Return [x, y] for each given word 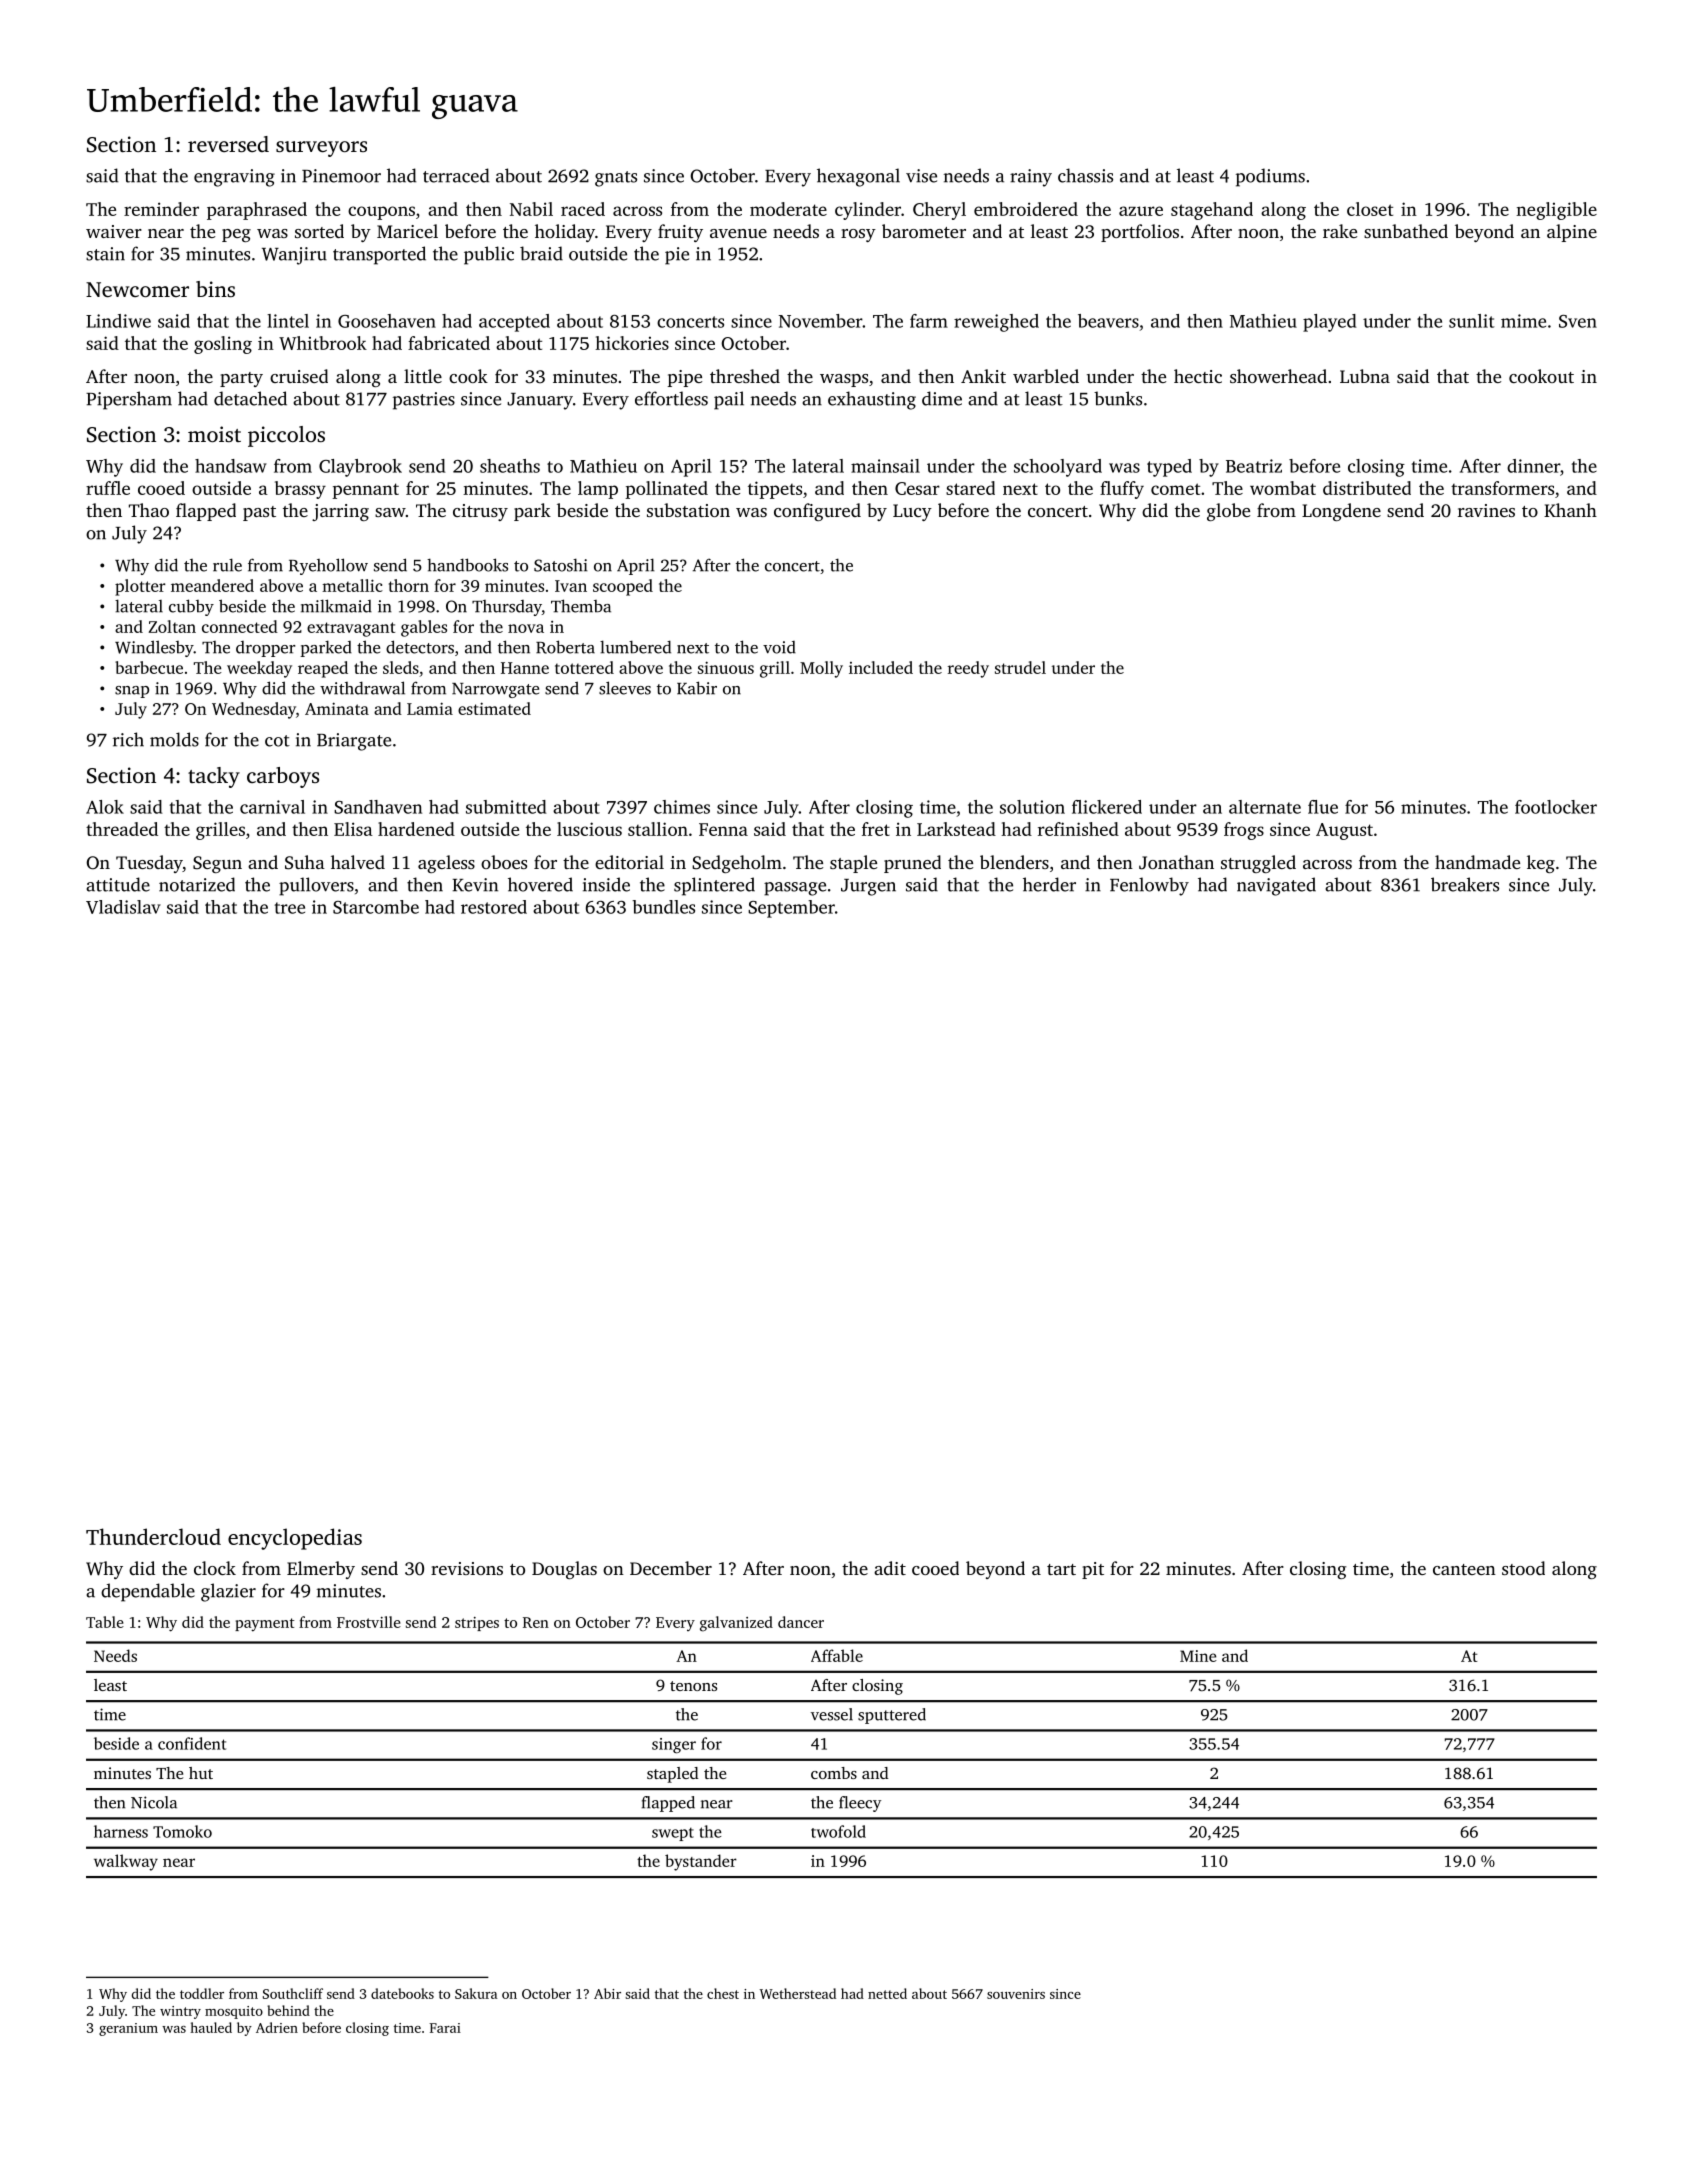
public [489, 255]
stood [1523, 1568]
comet [1175, 489]
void [779, 647]
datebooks [402, 1993]
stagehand [1212, 211]
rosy [858, 235]
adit [890, 1568]
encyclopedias [295, 1539]
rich [128, 739]
